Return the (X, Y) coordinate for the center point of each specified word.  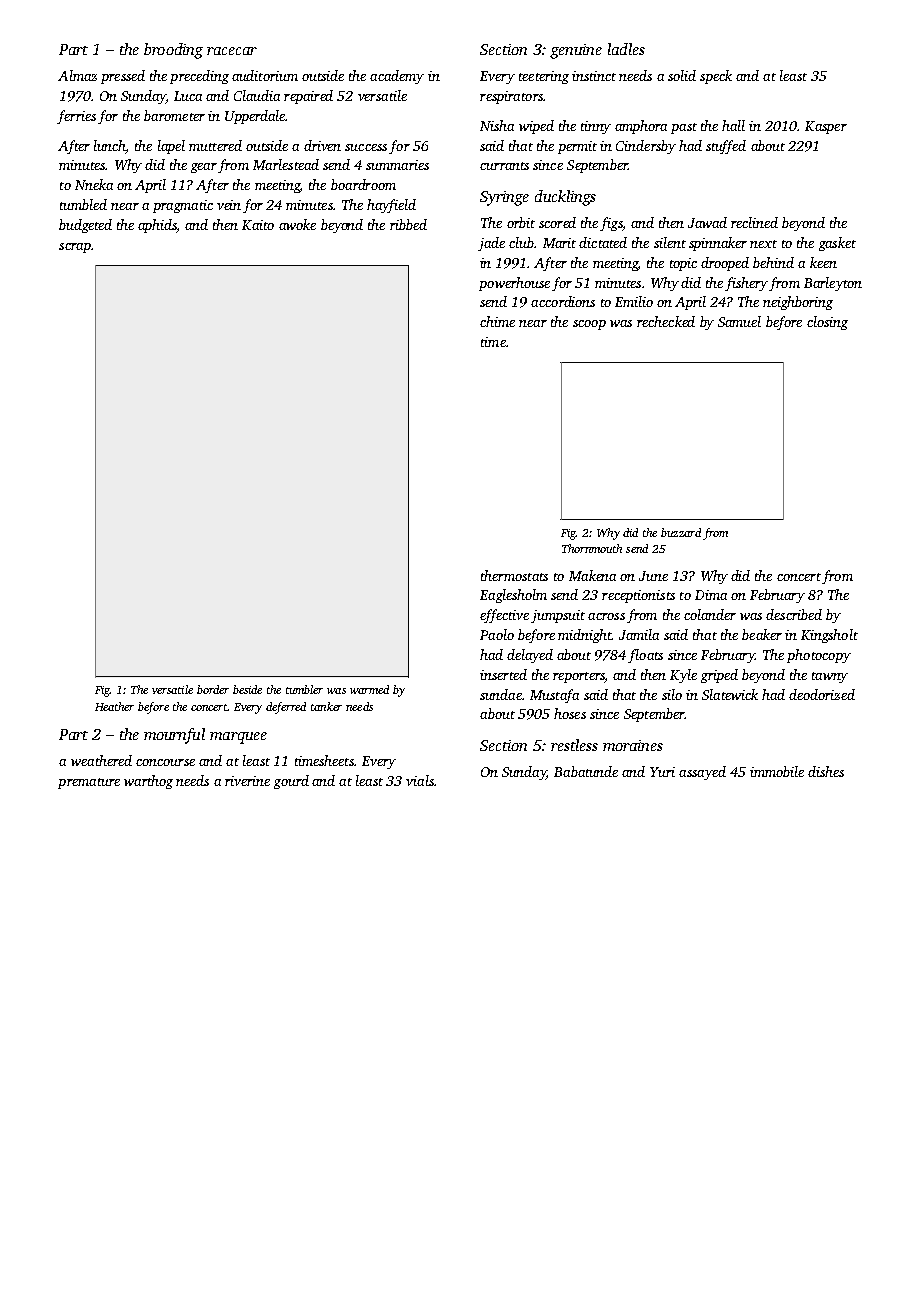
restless (574, 745)
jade (491, 244)
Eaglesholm (513, 596)
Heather (114, 706)
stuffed (726, 147)
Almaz (77, 75)
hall (733, 125)
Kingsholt (829, 636)
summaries (397, 165)
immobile (777, 771)
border (213, 689)
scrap (75, 248)
